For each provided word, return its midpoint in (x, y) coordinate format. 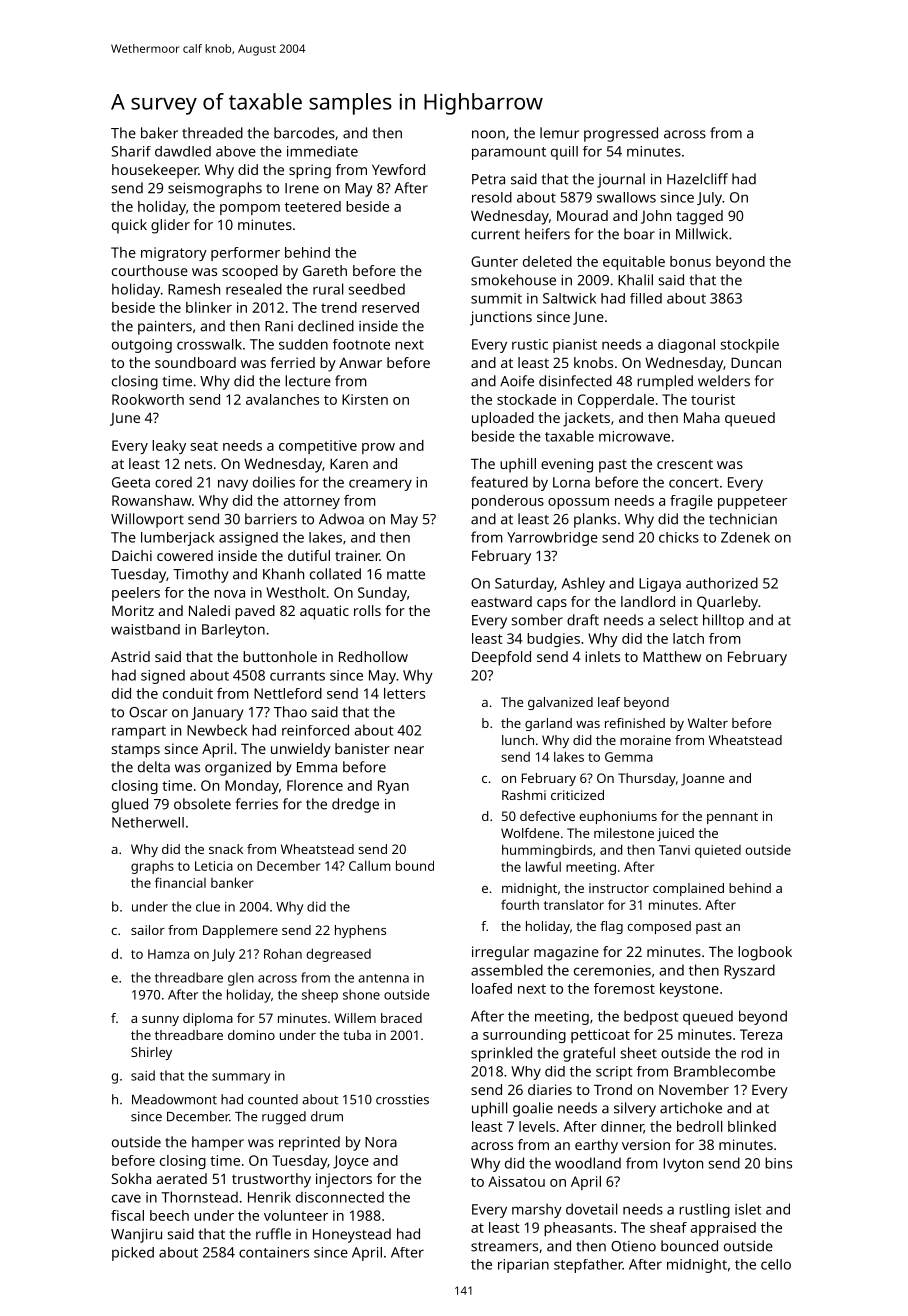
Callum (370, 865)
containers (274, 1252)
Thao (290, 712)
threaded (212, 133)
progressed (621, 134)
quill (564, 153)
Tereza (761, 1034)
